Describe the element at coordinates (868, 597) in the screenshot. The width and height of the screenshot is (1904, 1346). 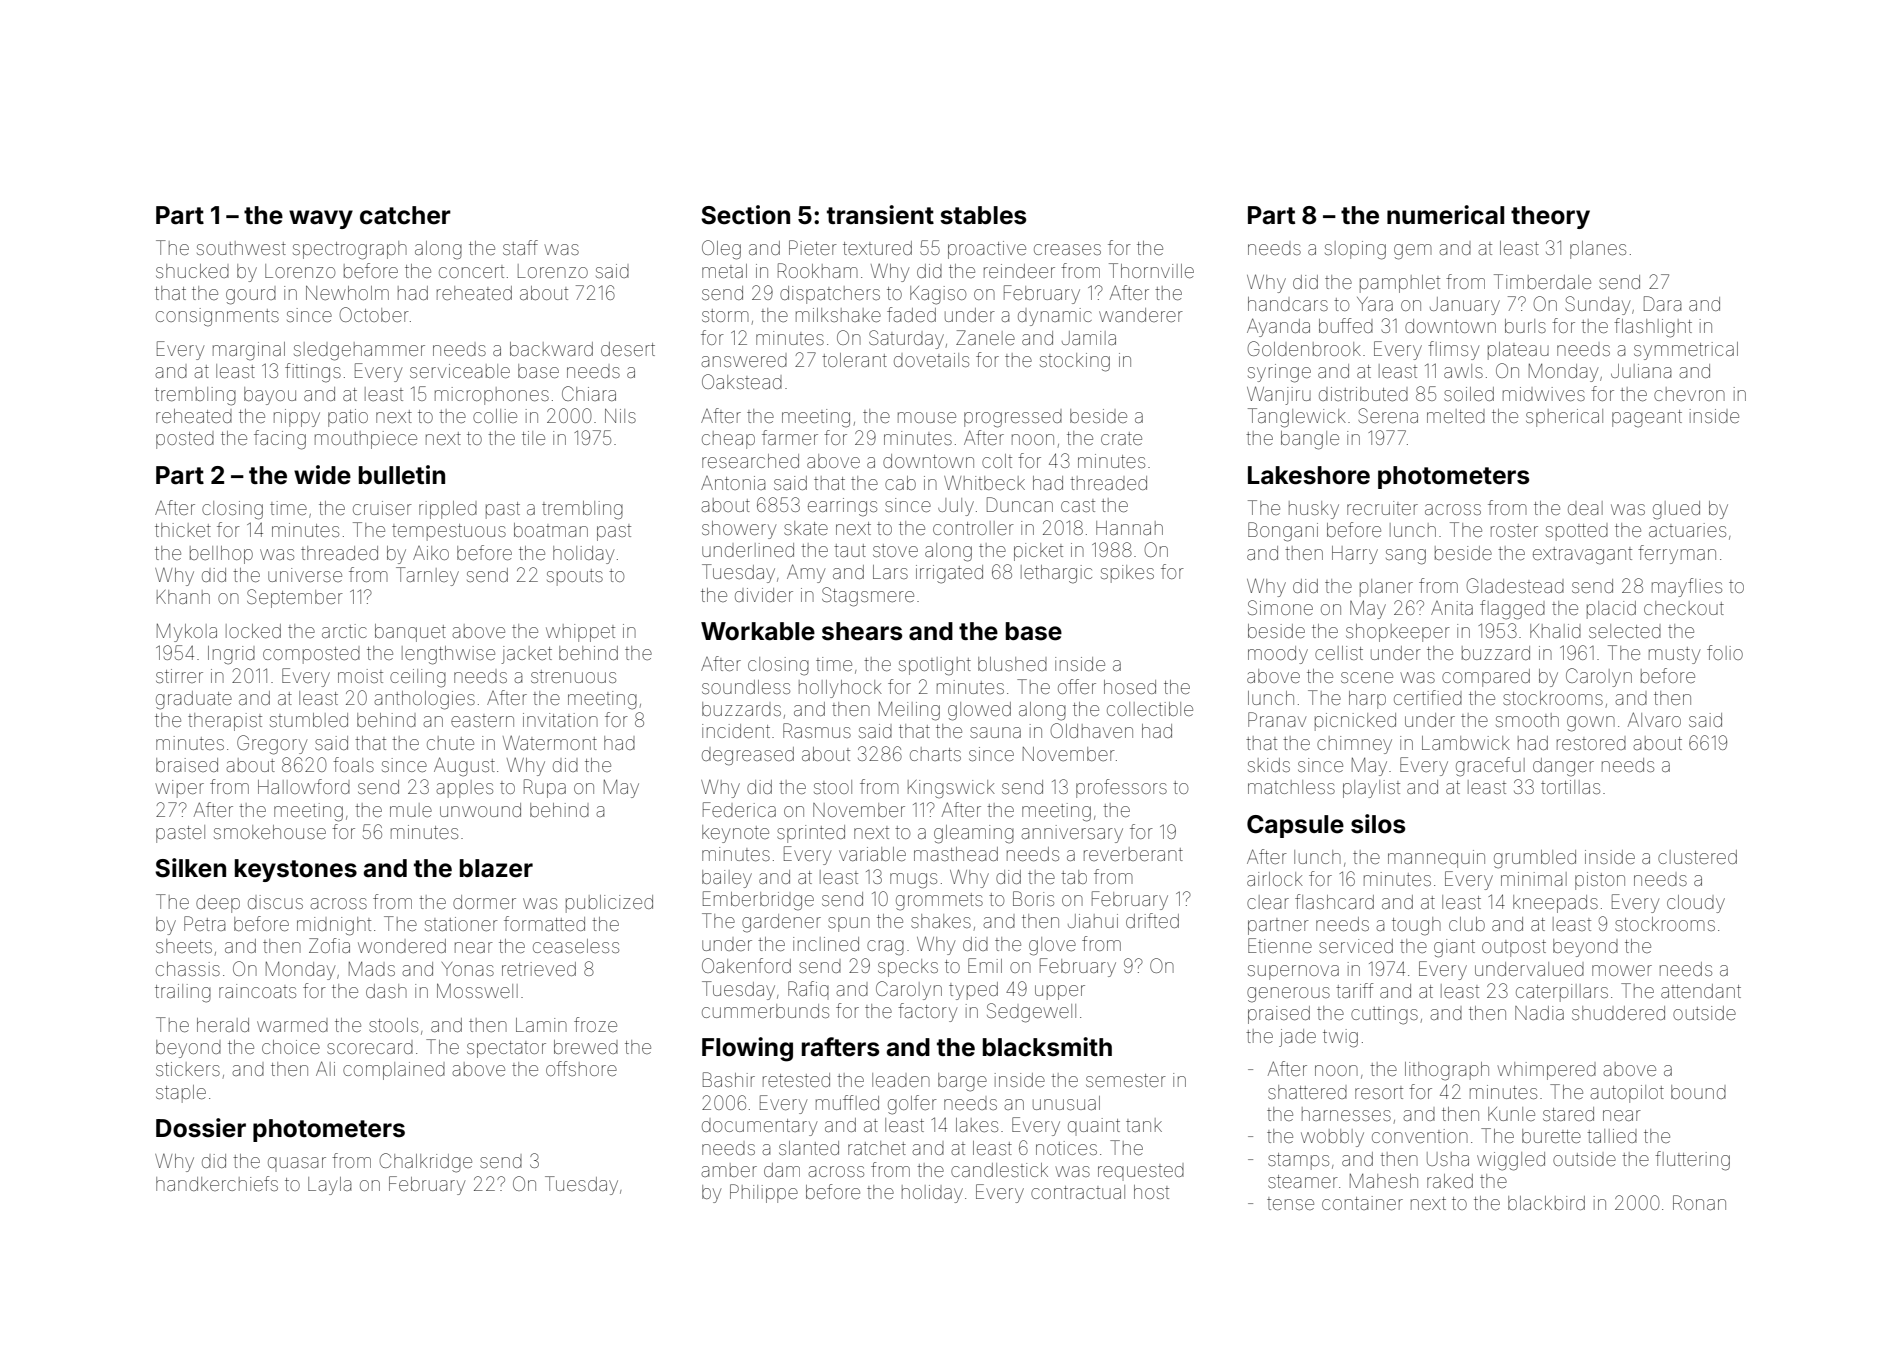
I see `Stagsmere` at that location.
